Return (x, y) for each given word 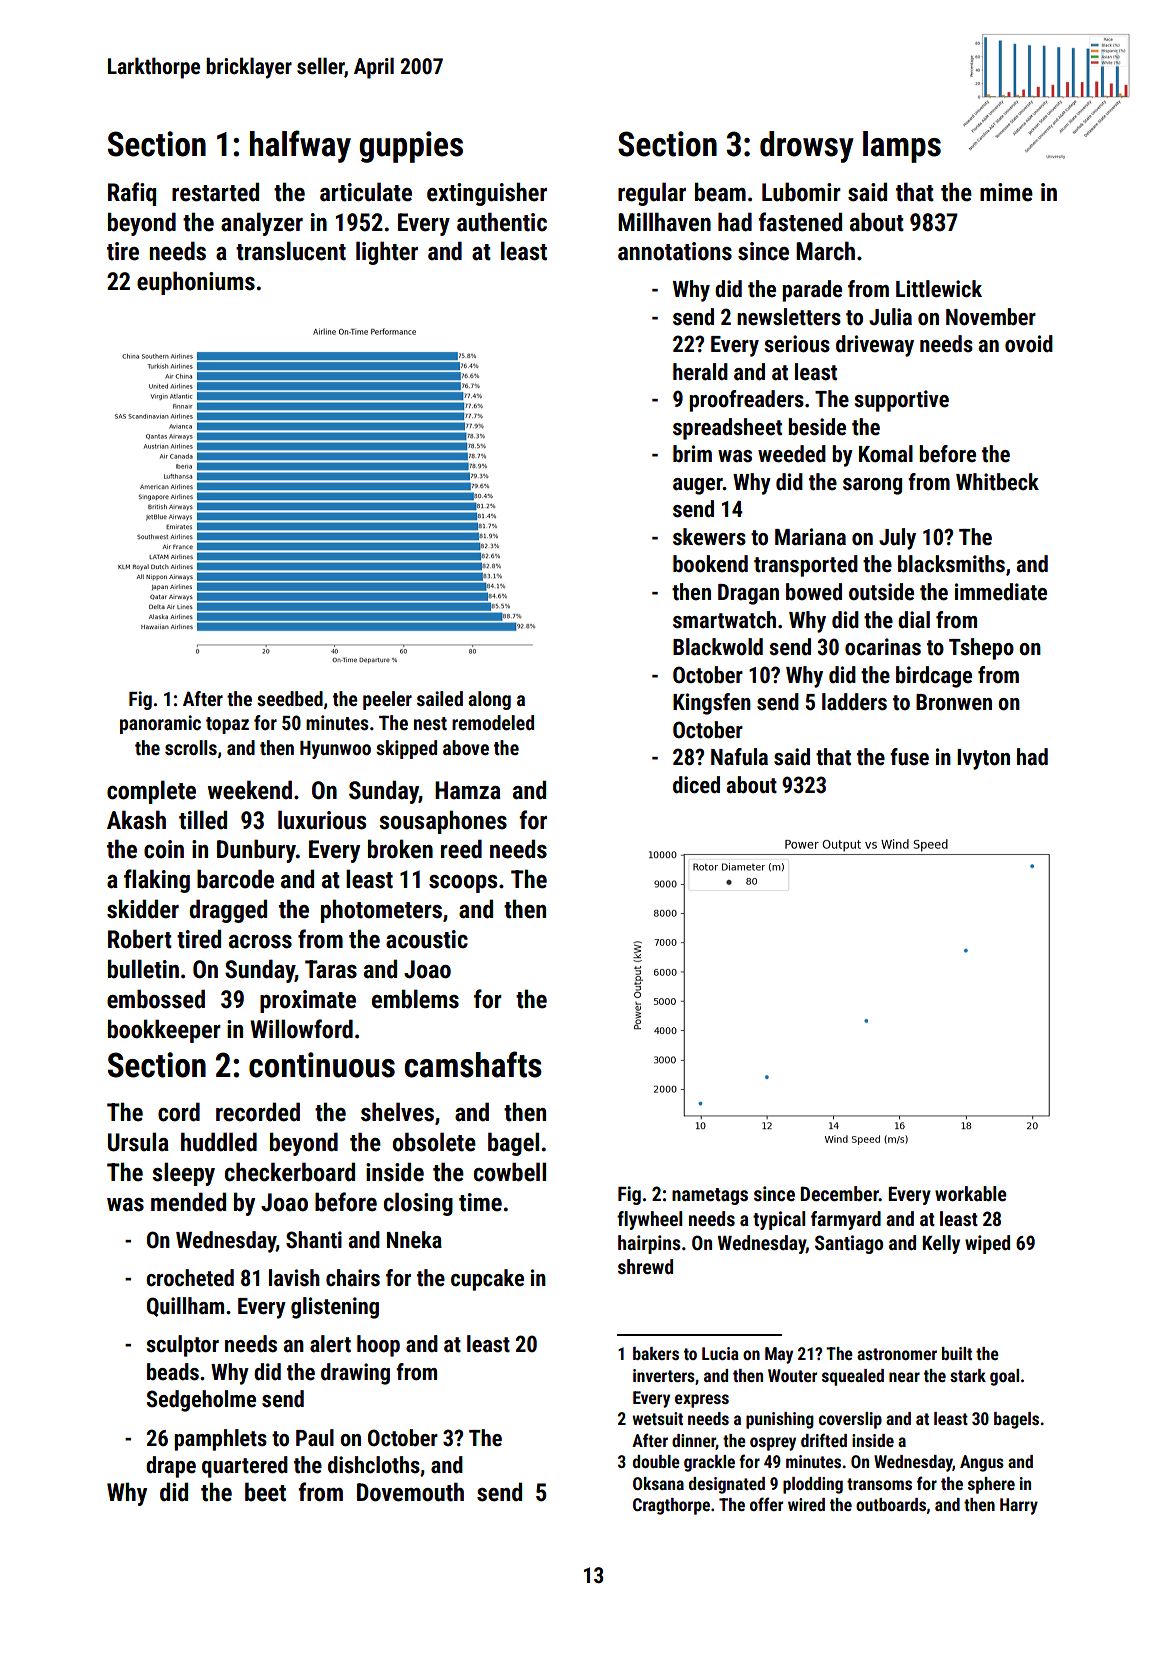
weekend (250, 790)
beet (265, 1492)
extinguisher (487, 194)
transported (806, 566)
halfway (300, 146)
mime (1006, 192)
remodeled (493, 722)
